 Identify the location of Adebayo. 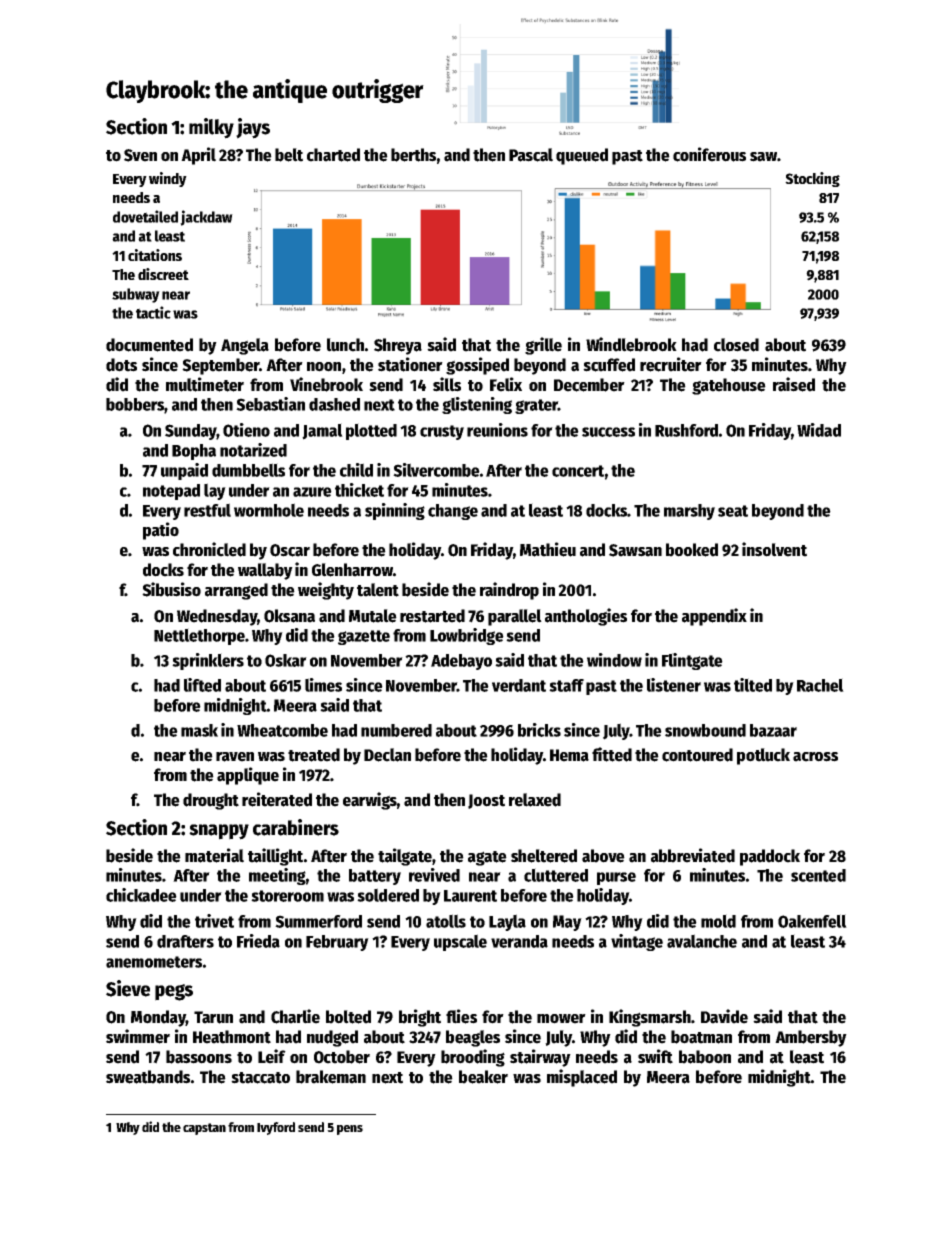
(461, 662).
